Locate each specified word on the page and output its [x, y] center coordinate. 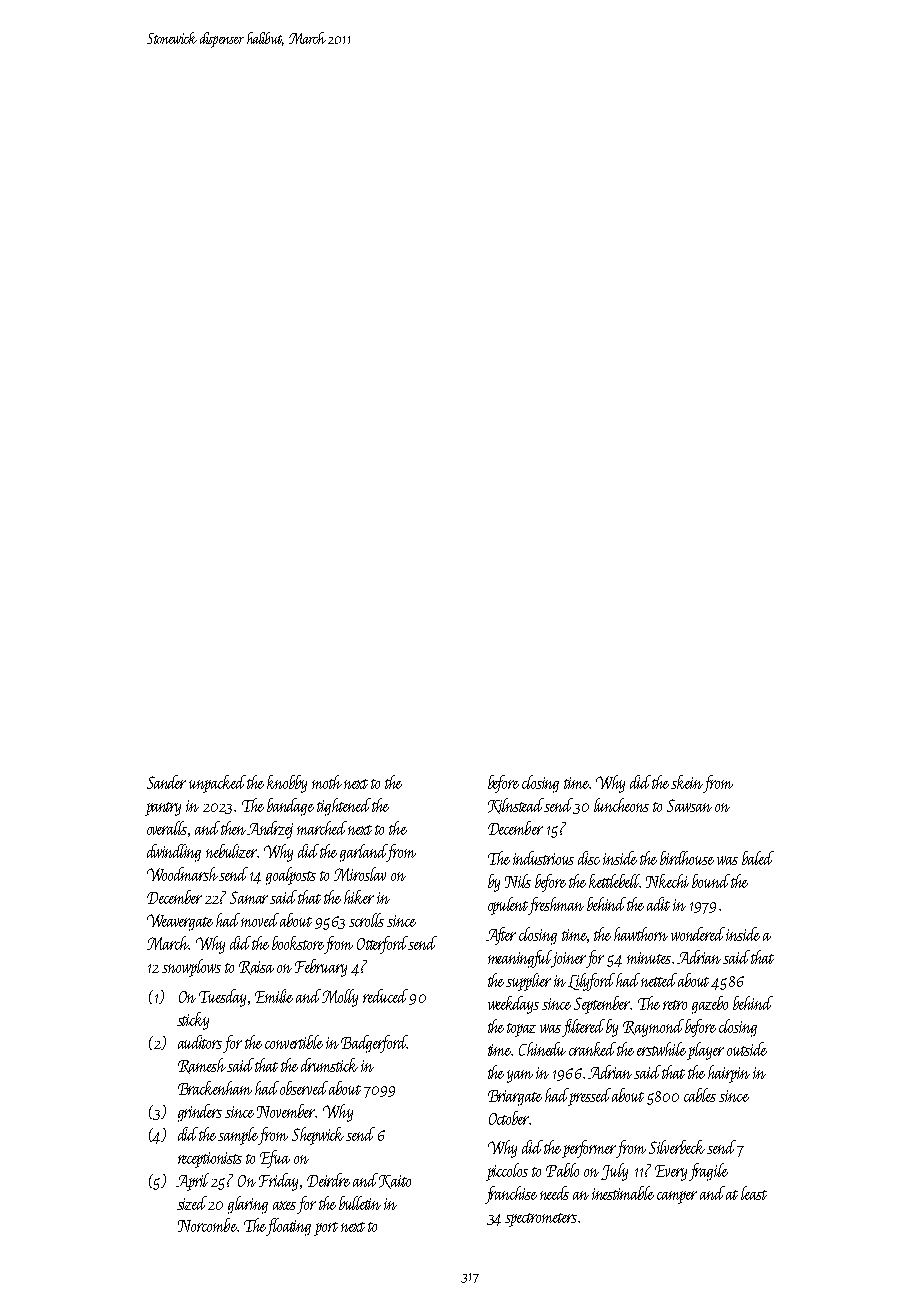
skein [687, 782]
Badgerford [374, 1044]
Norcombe [207, 1225]
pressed [590, 1097]
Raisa [256, 968]
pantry [163, 809]
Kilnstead [516, 806]
